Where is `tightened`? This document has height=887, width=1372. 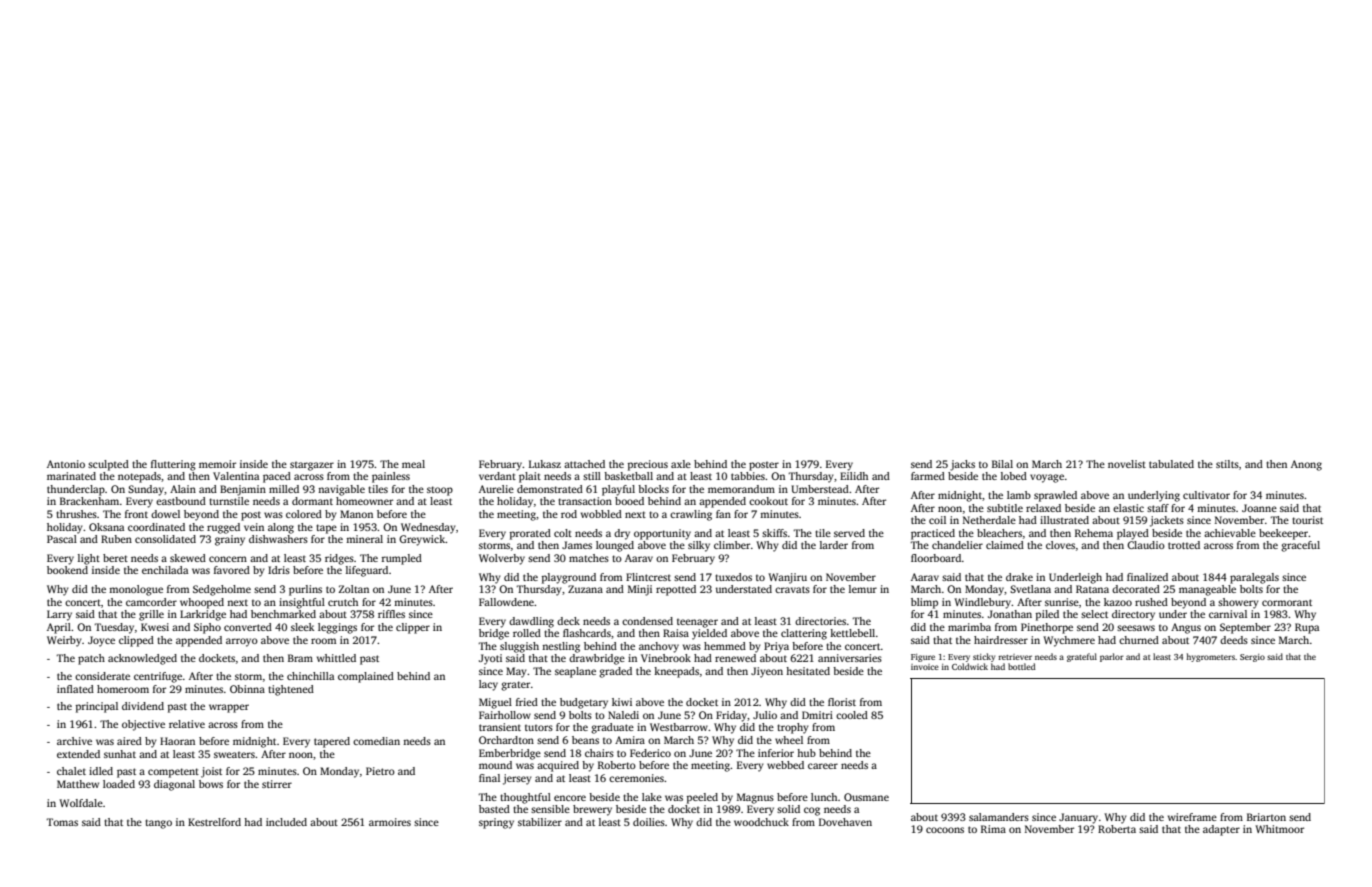 tightened is located at coordinates (291, 690).
